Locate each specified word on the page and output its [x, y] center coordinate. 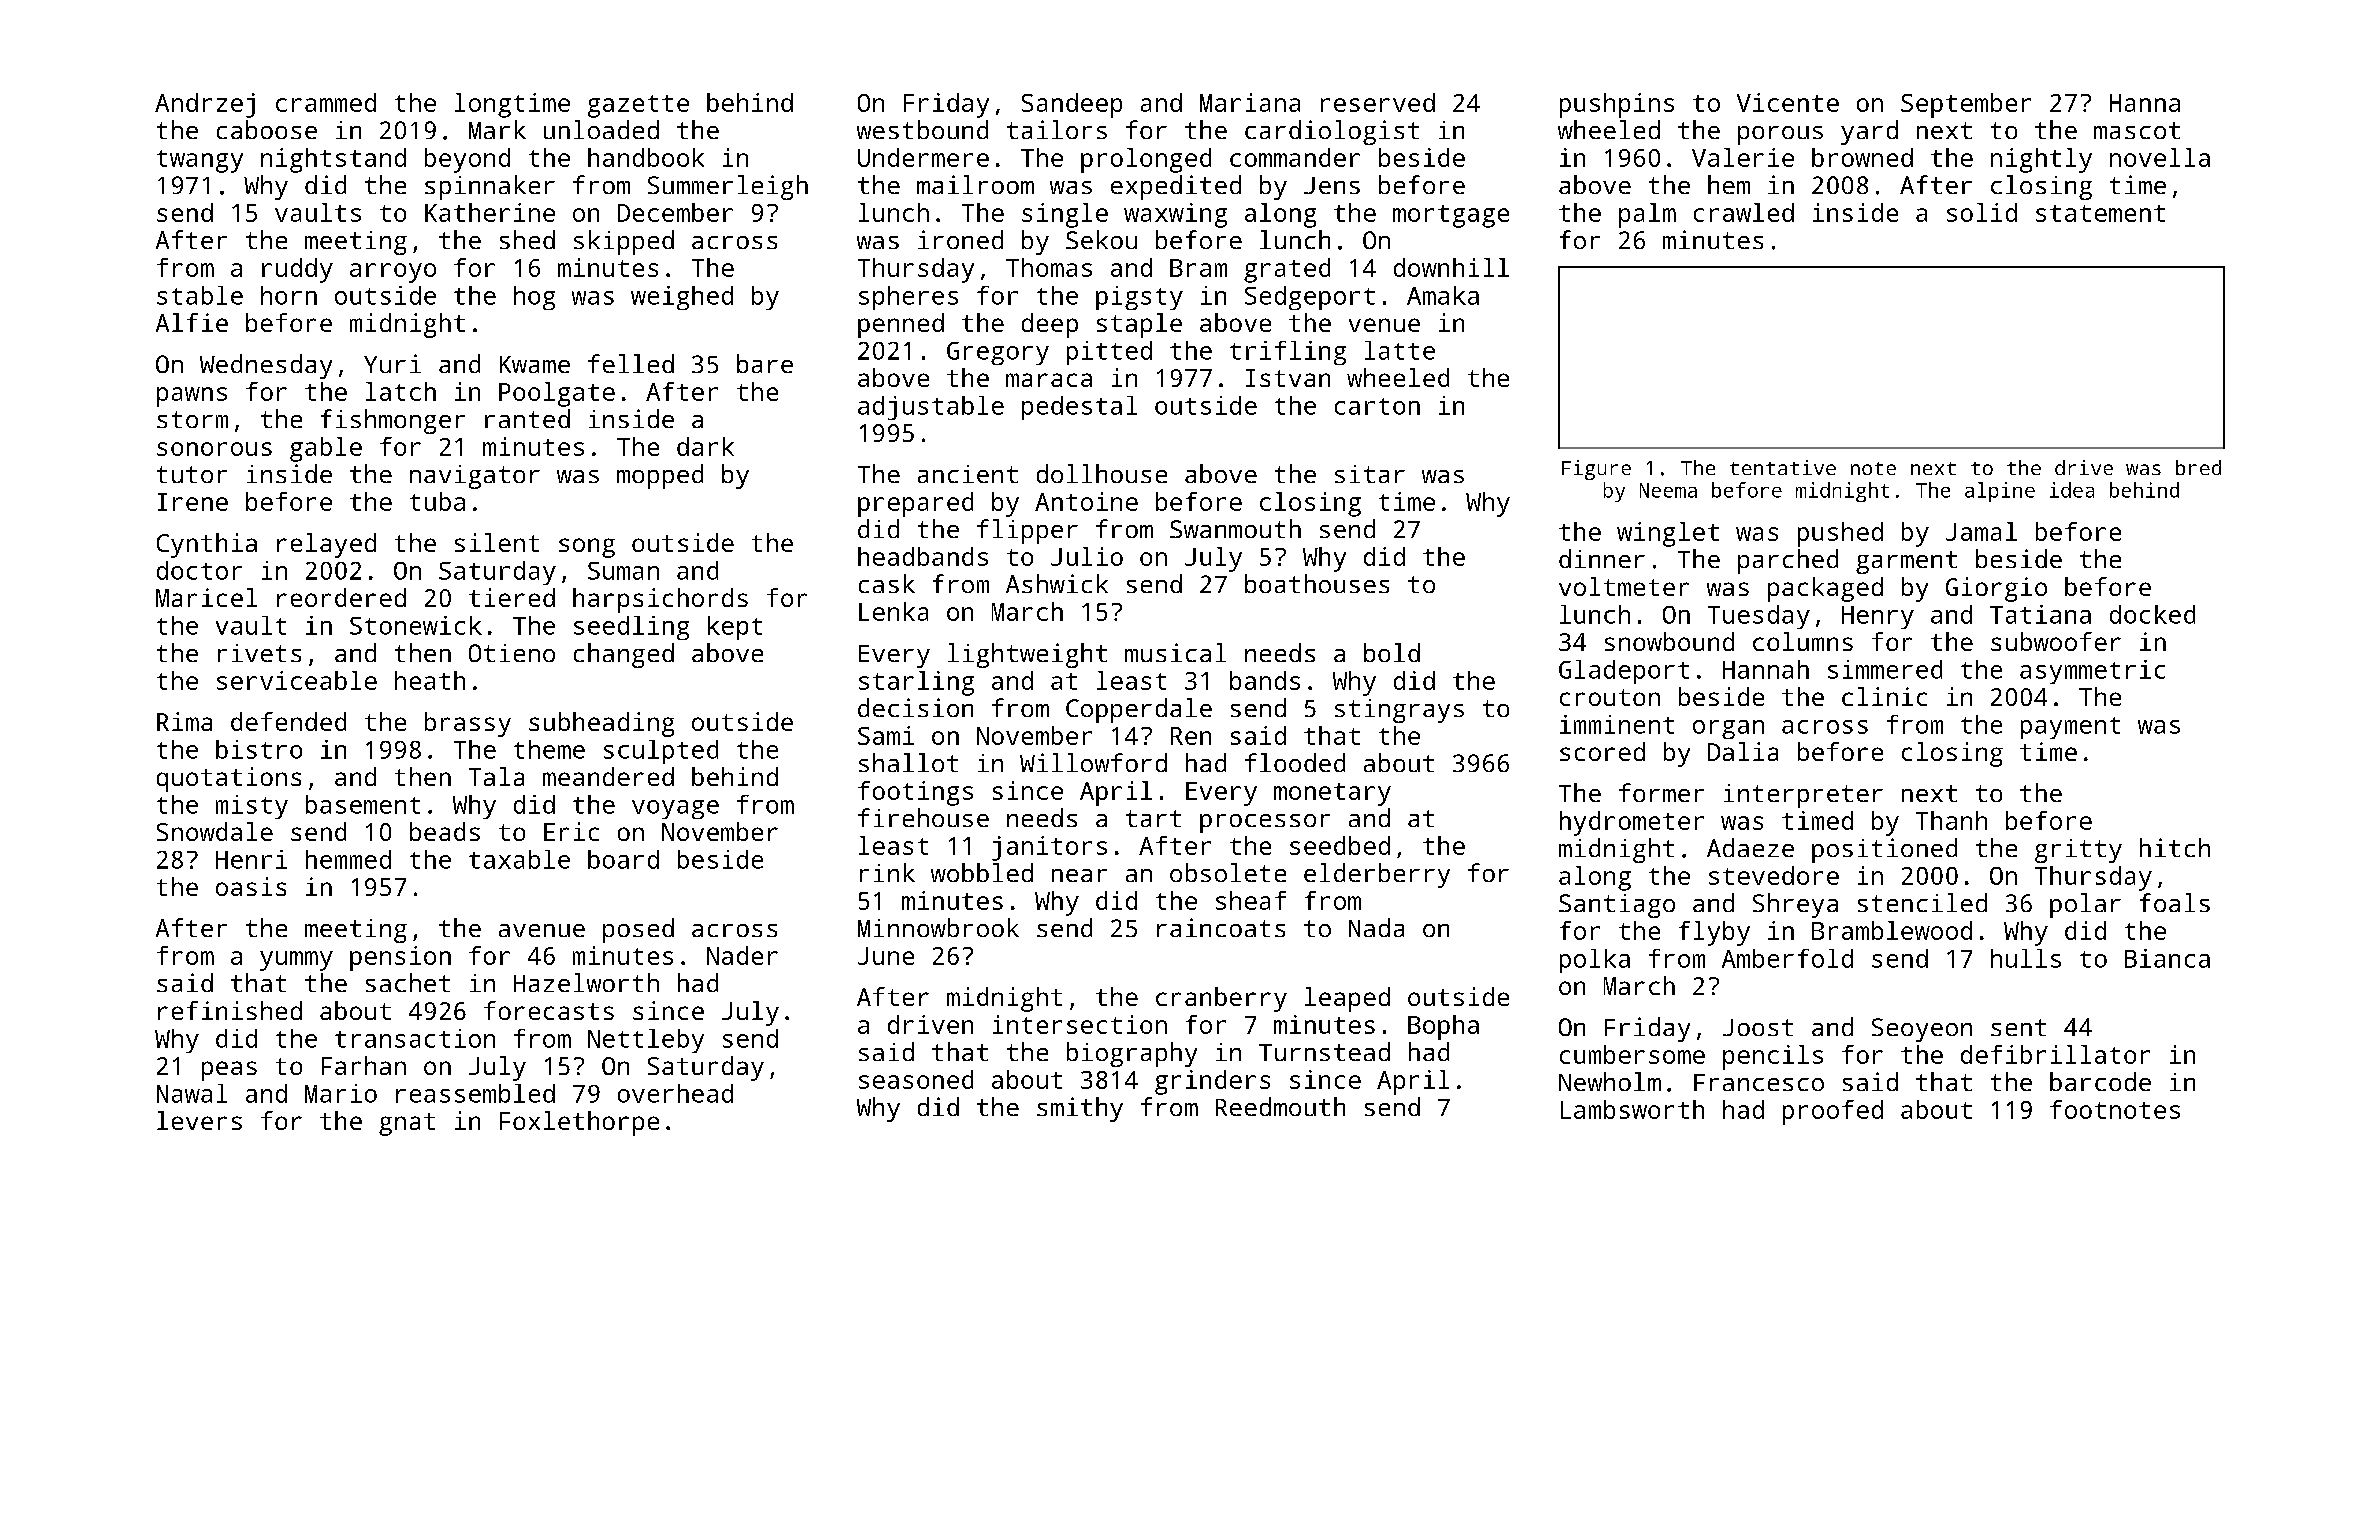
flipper [1027, 531]
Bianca [2167, 958]
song [587, 548]
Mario [341, 1093]
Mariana [1250, 102]
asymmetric [2092, 672]
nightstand [333, 160]
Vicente [1788, 102]
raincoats [1221, 927]
